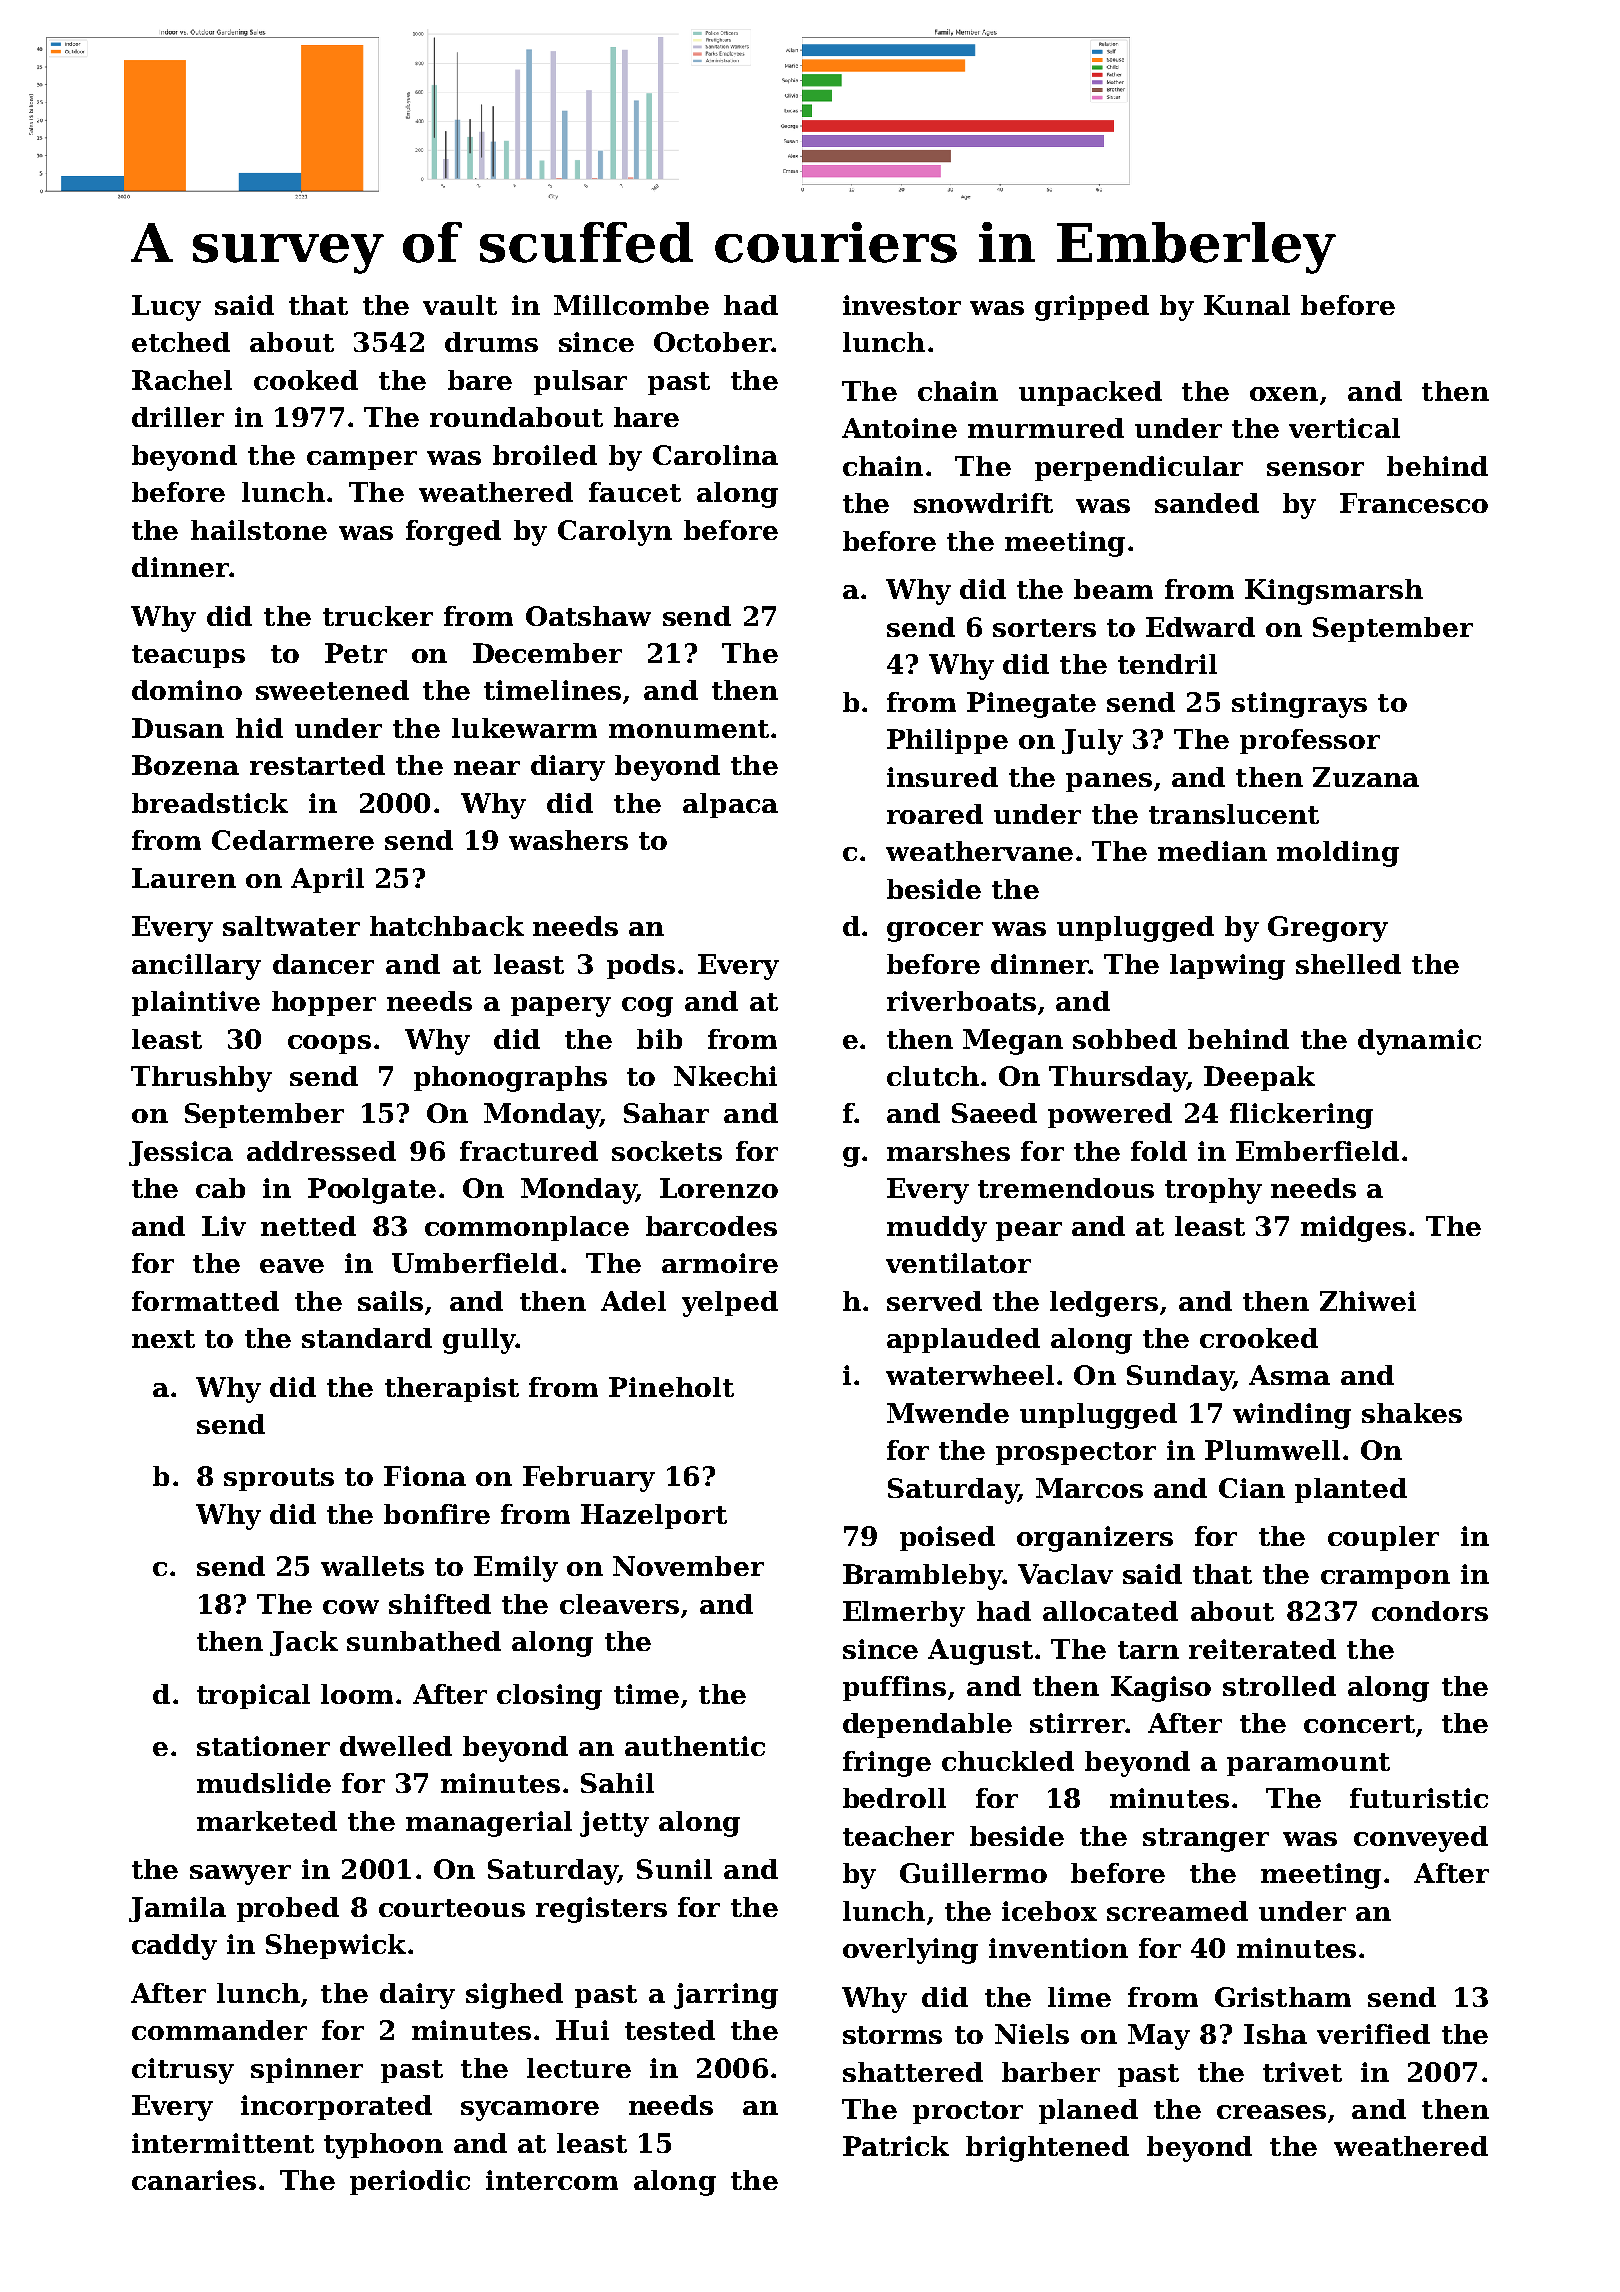 This image has height=2292, width=1620. Describe the element at coordinates (194, 2180) in the image. I see `canaries` at that location.
